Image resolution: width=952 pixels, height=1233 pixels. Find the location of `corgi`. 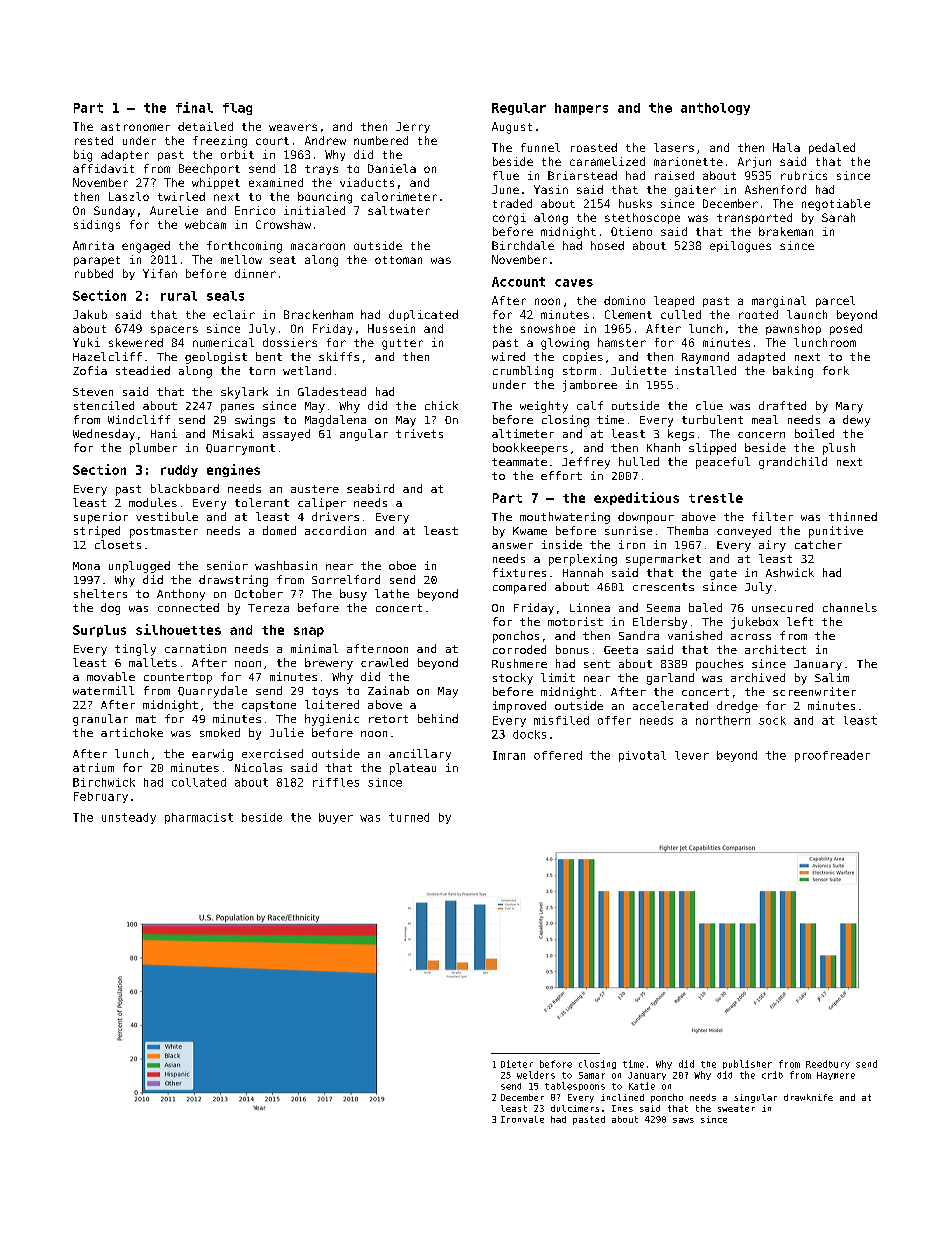

corgi is located at coordinates (509, 219).
